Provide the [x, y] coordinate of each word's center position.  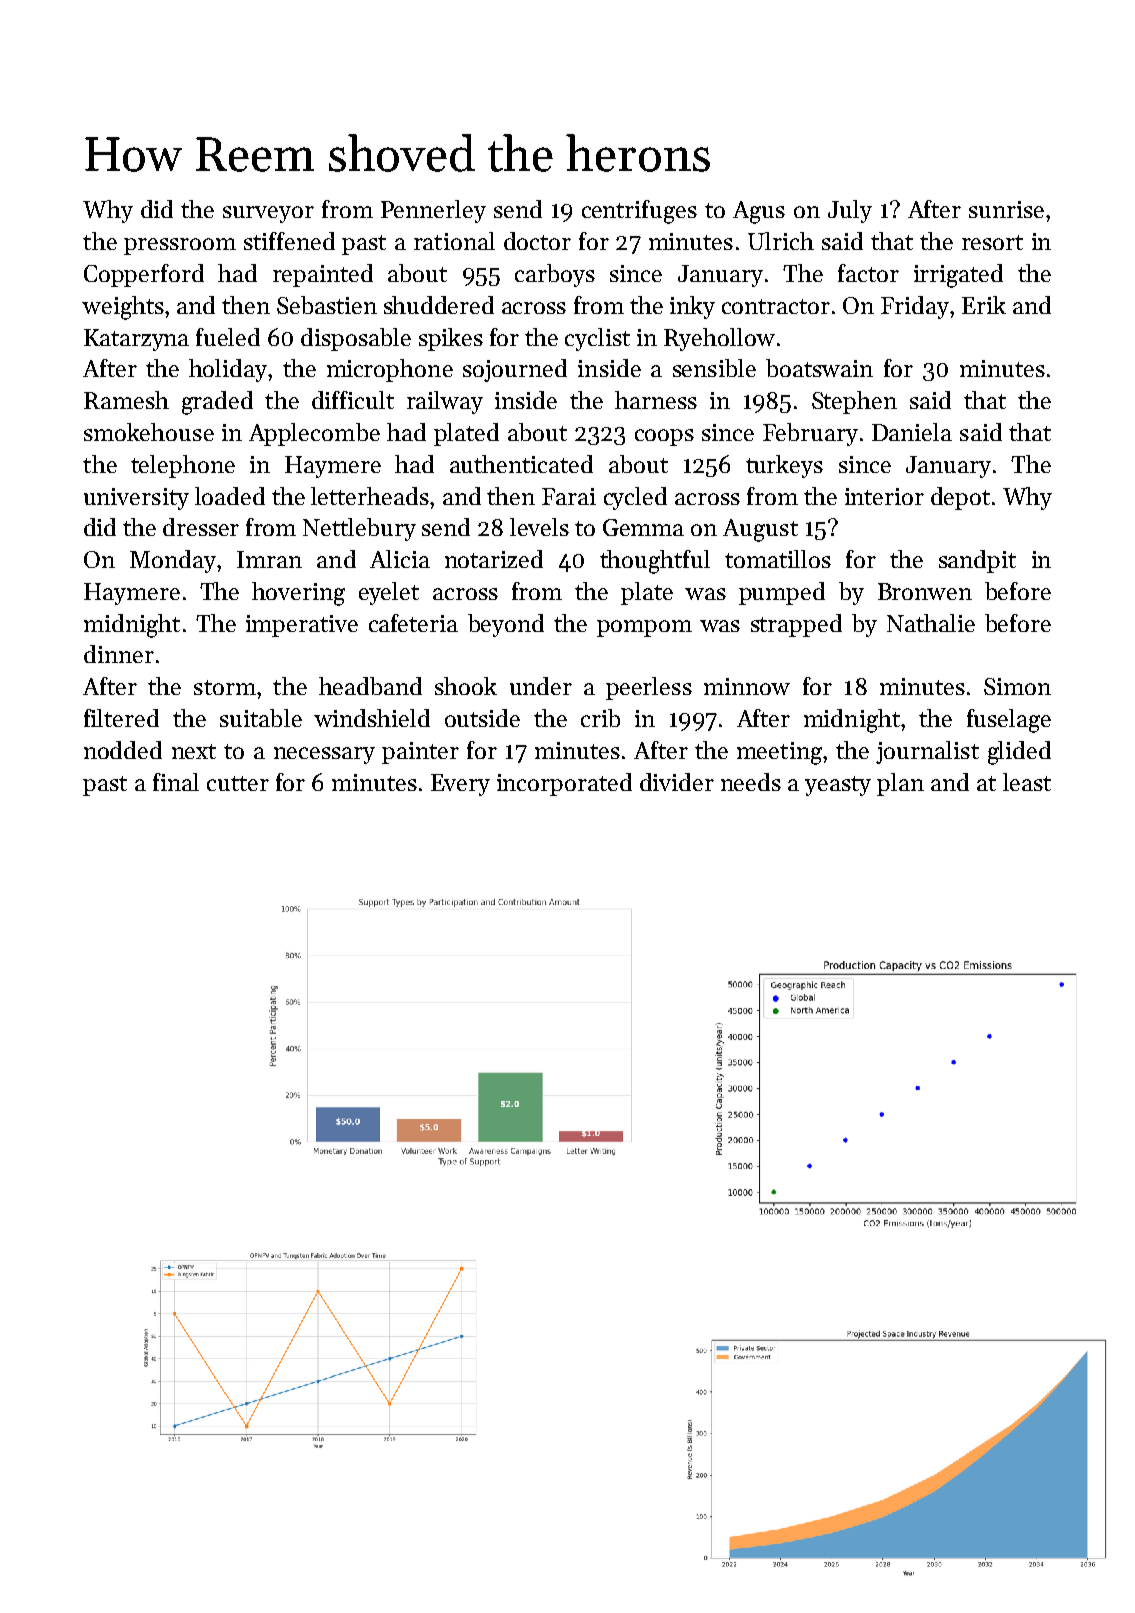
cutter [238, 783]
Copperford [144, 275]
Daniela [912, 432]
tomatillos [778, 559]
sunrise [1006, 209]
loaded [230, 496]
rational [454, 241]
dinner [119, 654]
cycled [635, 498]
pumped [782, 593]
